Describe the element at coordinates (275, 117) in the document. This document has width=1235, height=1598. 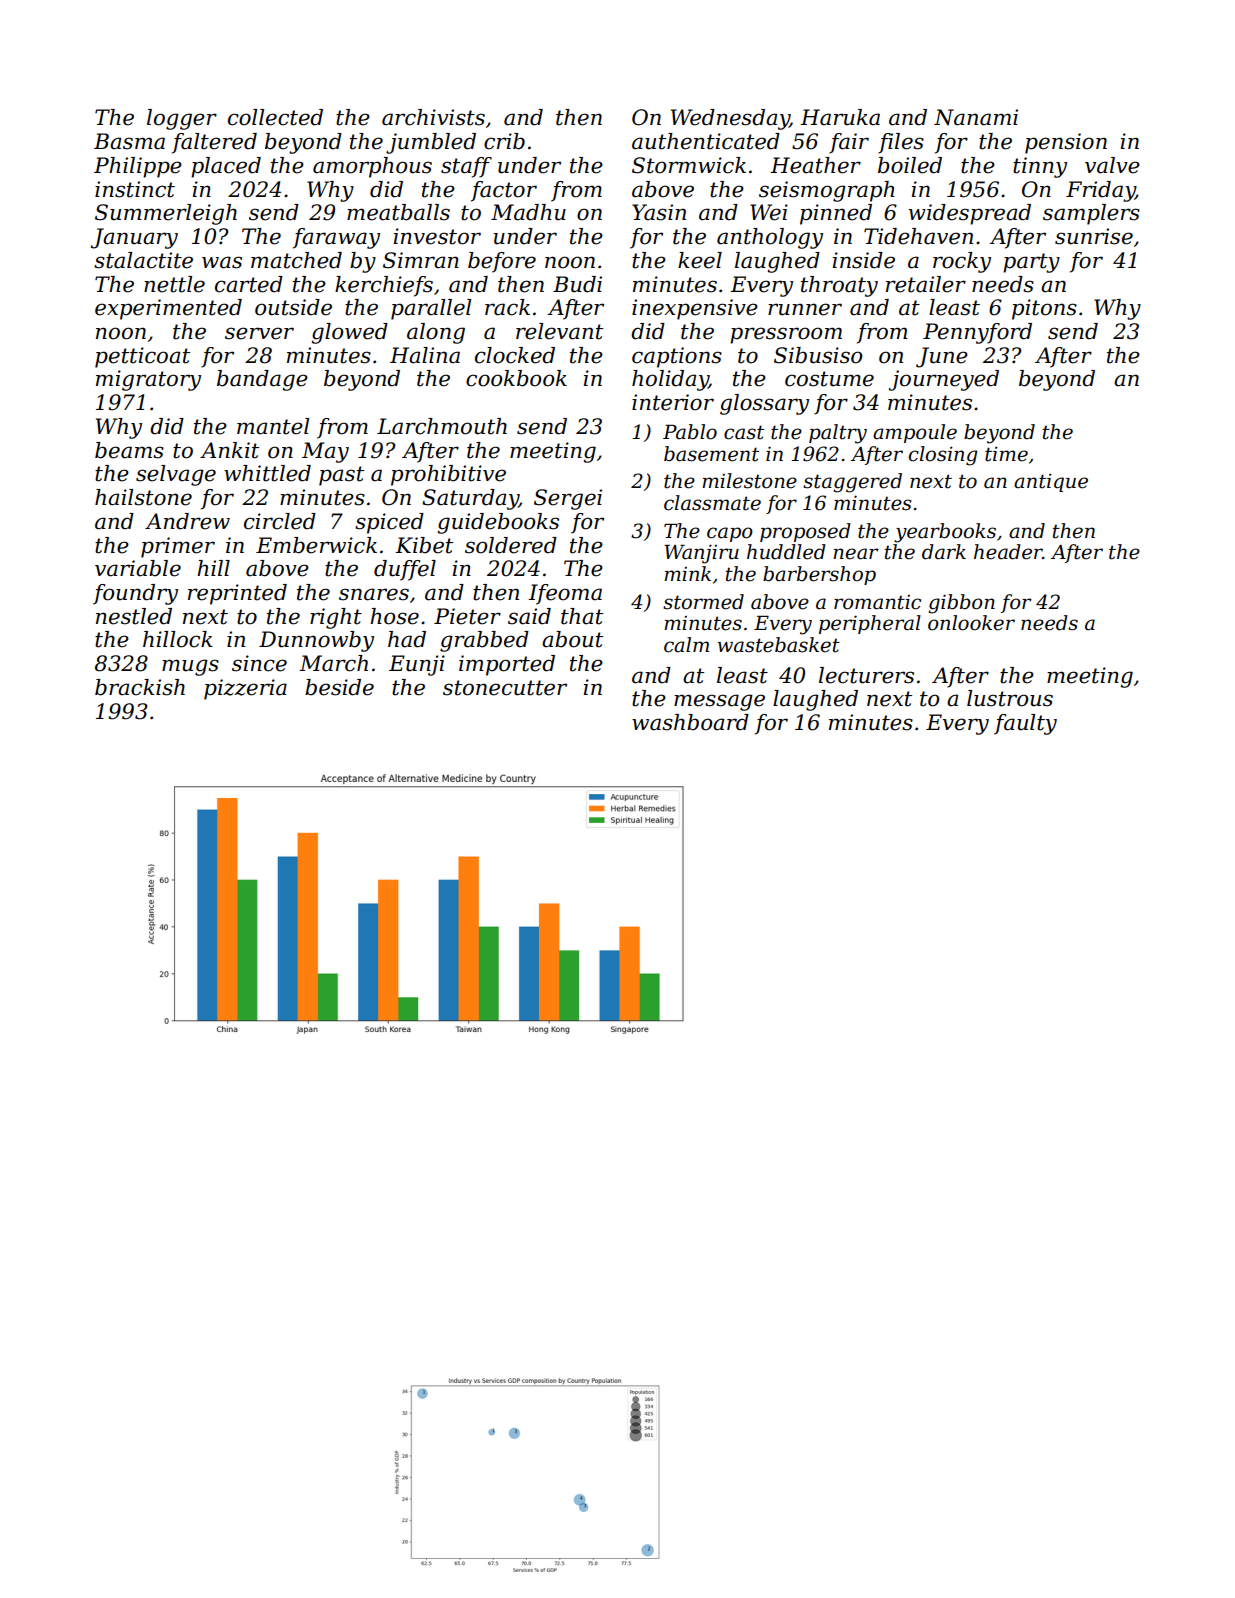
I see `collected` at that location.
